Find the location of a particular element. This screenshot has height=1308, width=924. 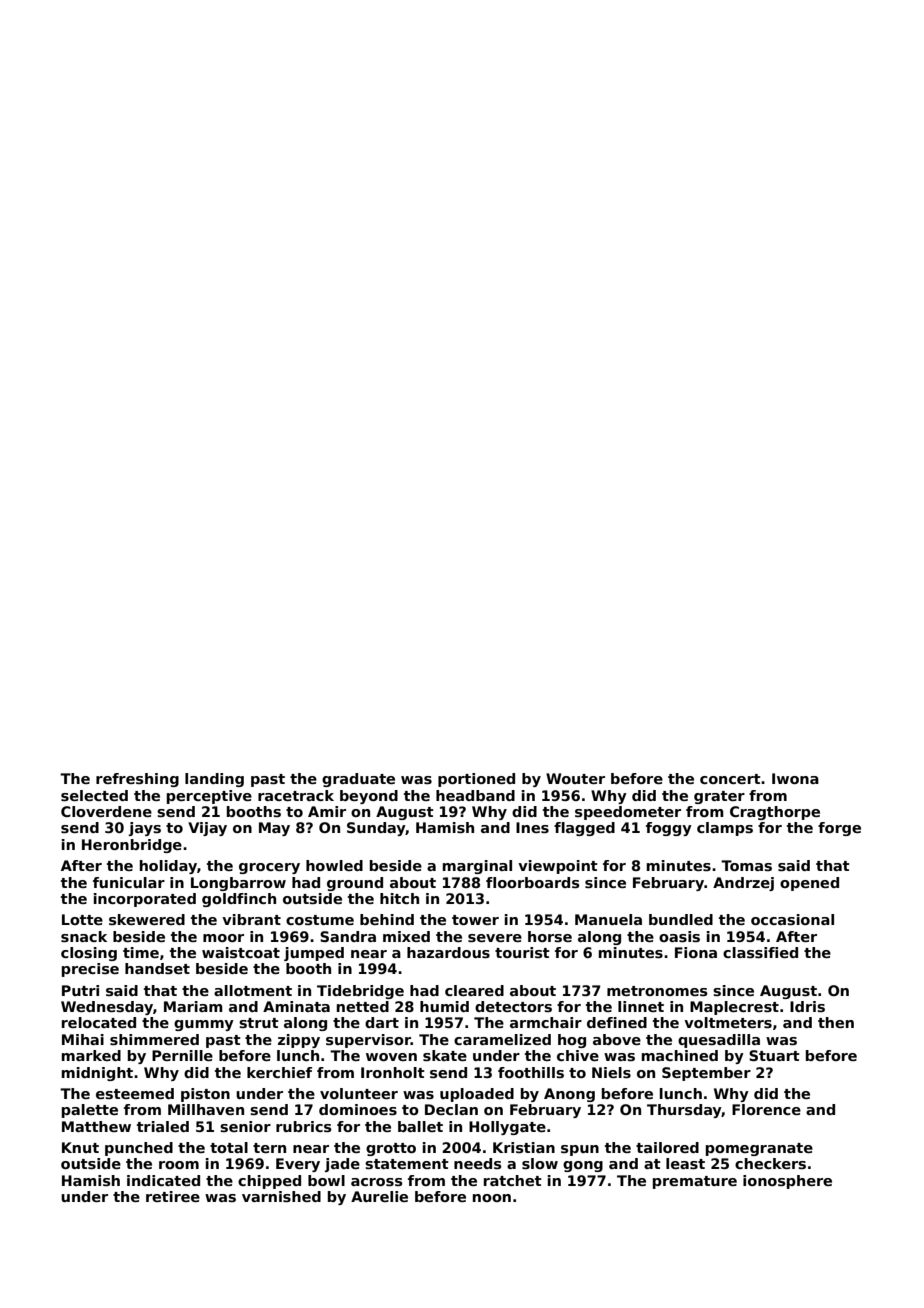

Heronbridge is located at coordinates (132, 846).
